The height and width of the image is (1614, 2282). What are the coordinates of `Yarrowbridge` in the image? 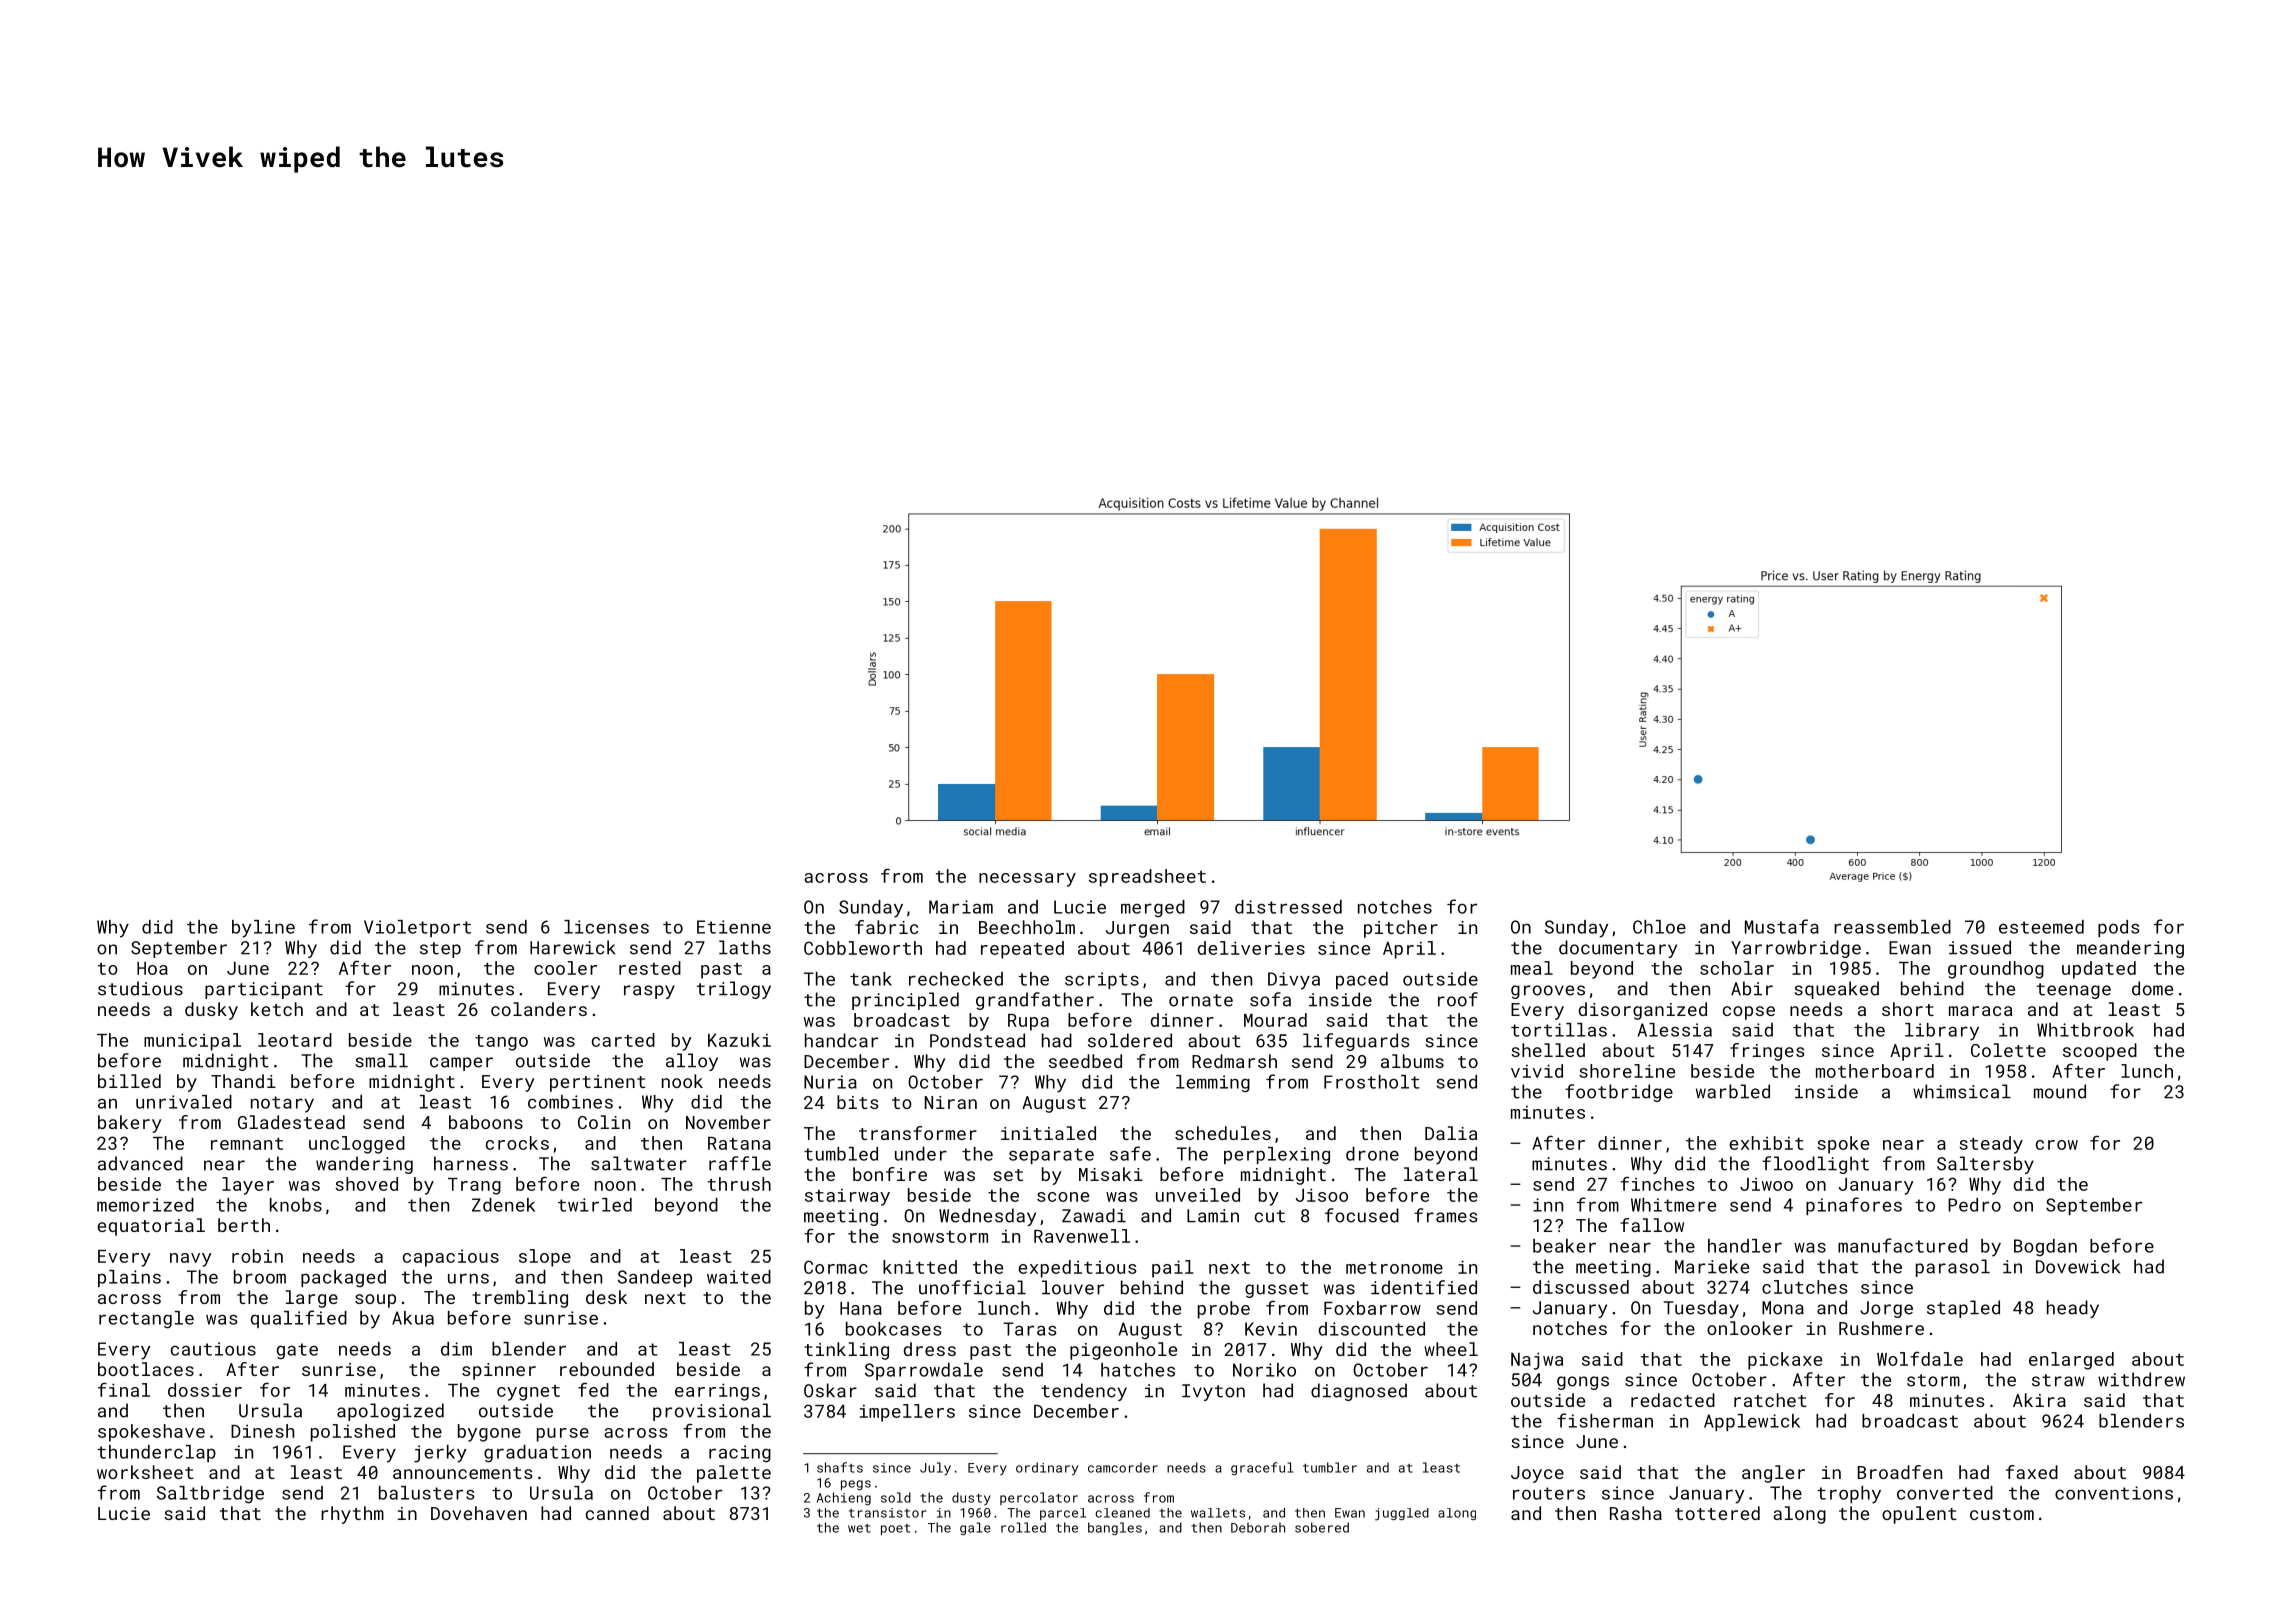 It's located at (1796, 949).
